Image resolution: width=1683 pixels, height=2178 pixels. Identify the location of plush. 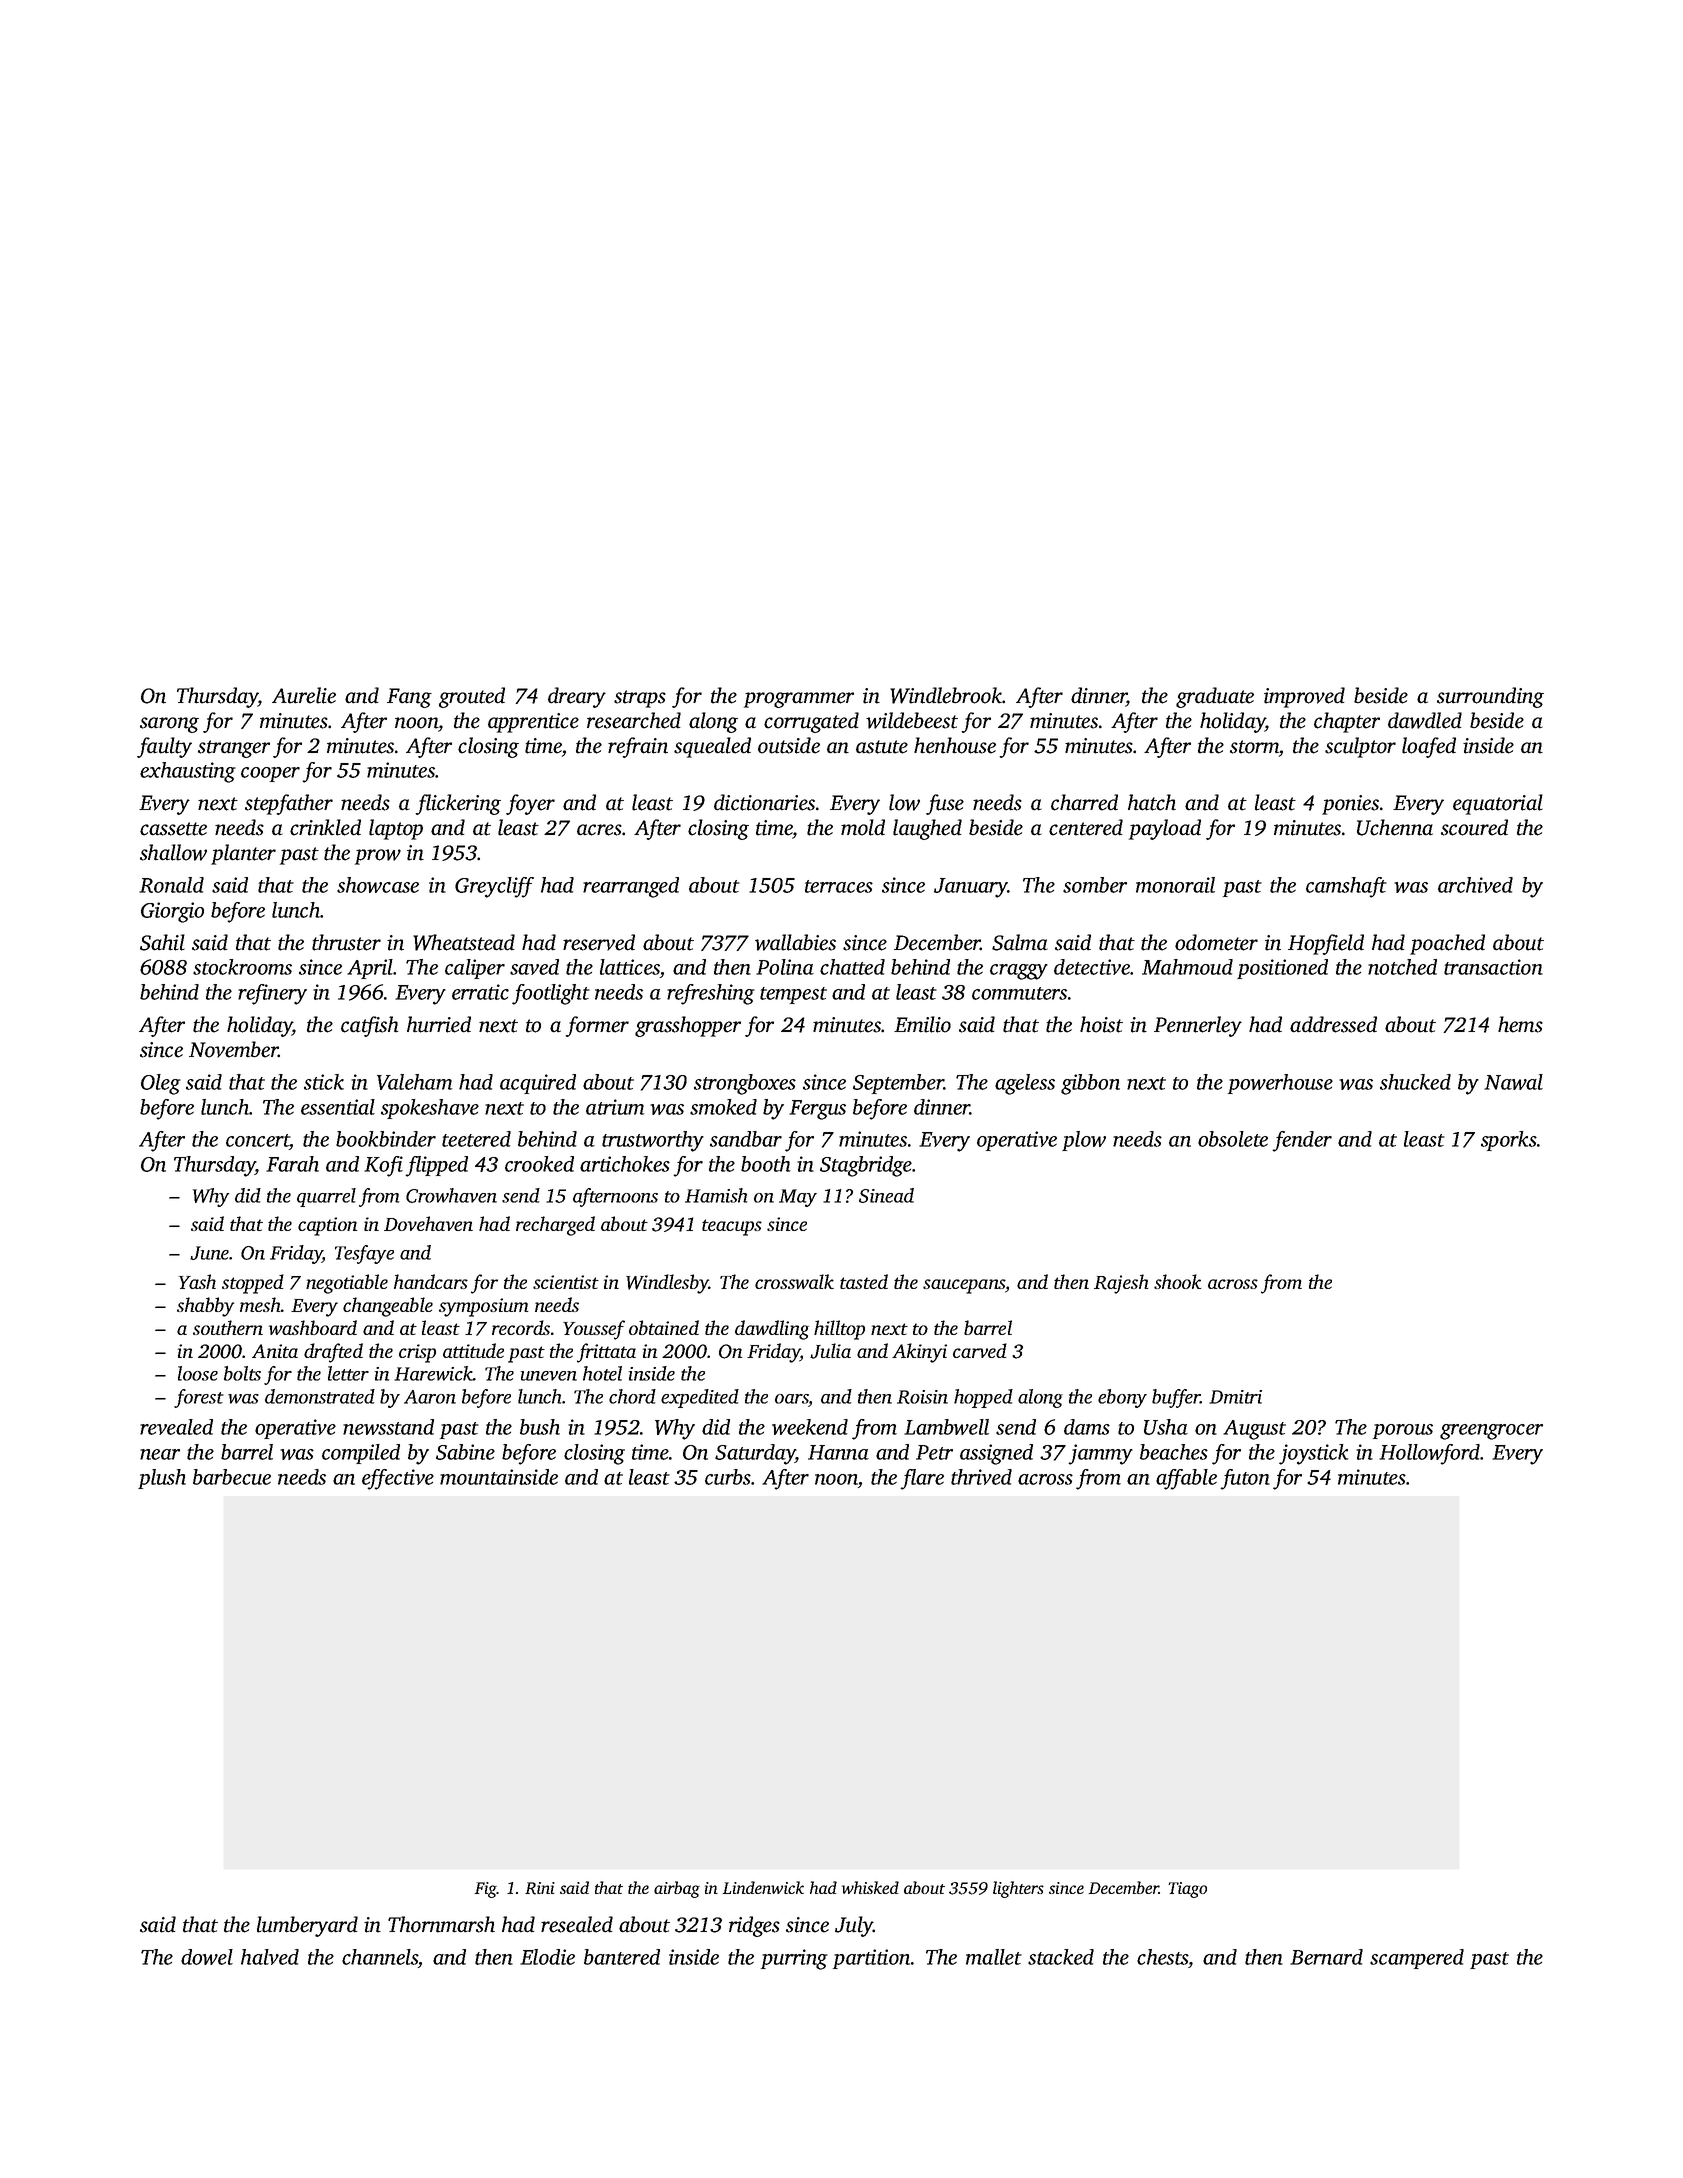
(162, 1479).
